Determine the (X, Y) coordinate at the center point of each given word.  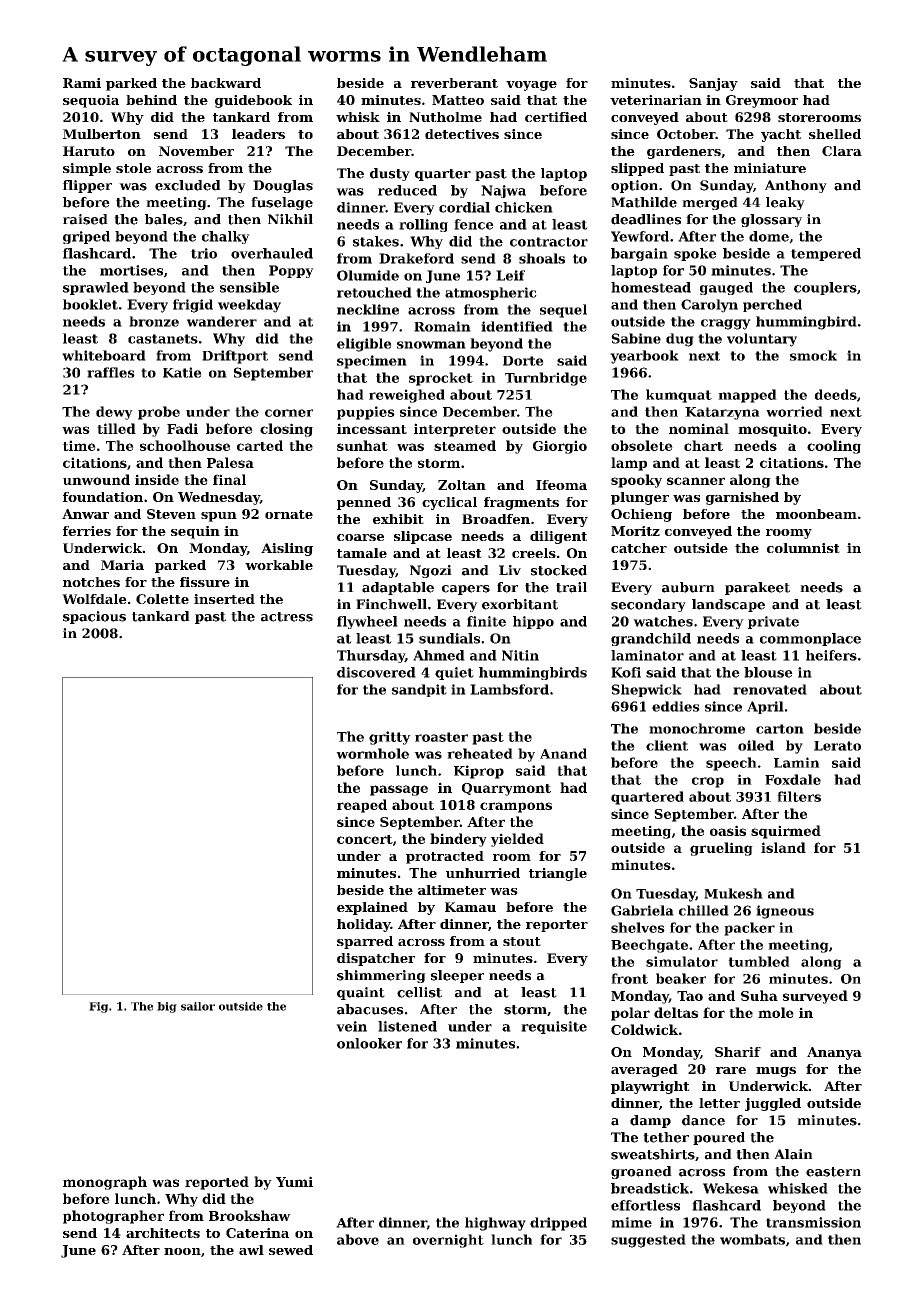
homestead (651, 287)
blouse (768, 672)
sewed (291, 1250)
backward (226, 83)
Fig (98, 1007)
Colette (162, 599)
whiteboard (104, 355)
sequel (563, 311)
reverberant (454, 83)
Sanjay (713, 84)
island (783, 847)
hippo (533, 622)
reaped (362, 806)
